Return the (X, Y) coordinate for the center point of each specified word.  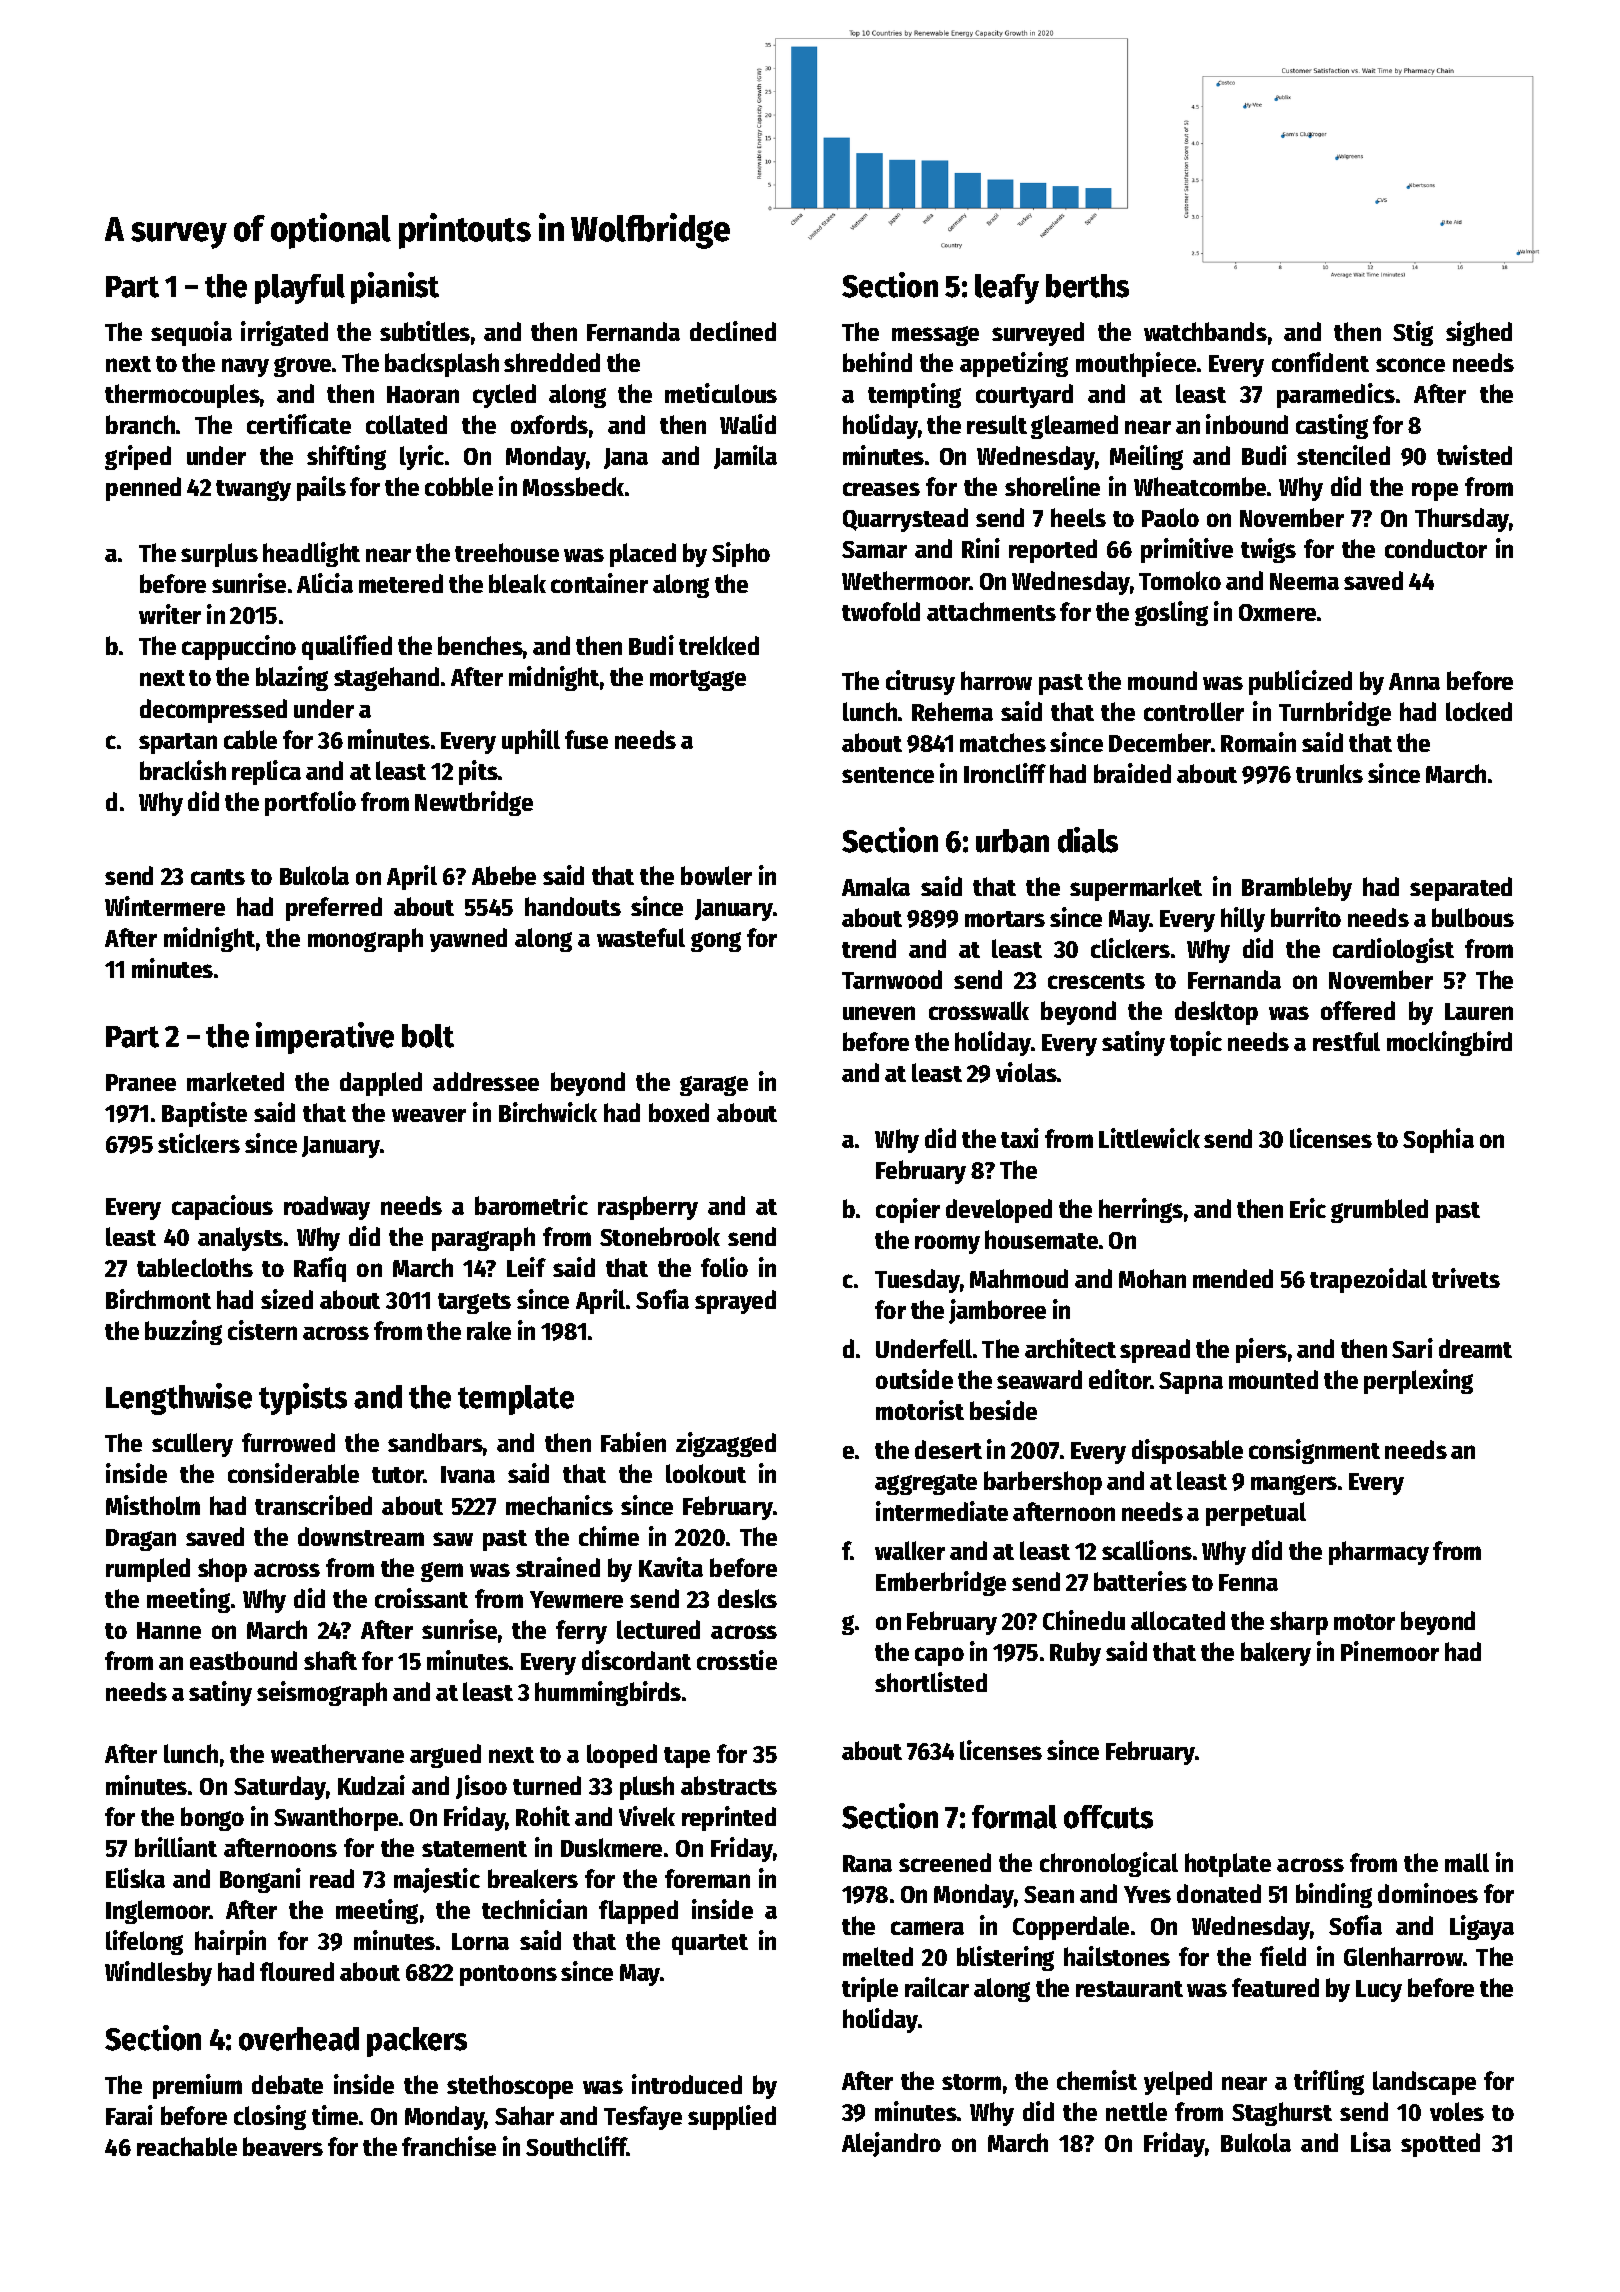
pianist (395, 288)
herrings (1141, 1210)
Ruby (1075, 1654)
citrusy (920, 682)
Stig (1413, 333)
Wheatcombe (1200, 486)
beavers (283, 2146)
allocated (1178, 1620)
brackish (183, 770)
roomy (947, 1244)
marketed (235, 1081)
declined (733, 331)
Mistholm (153, 1505)
